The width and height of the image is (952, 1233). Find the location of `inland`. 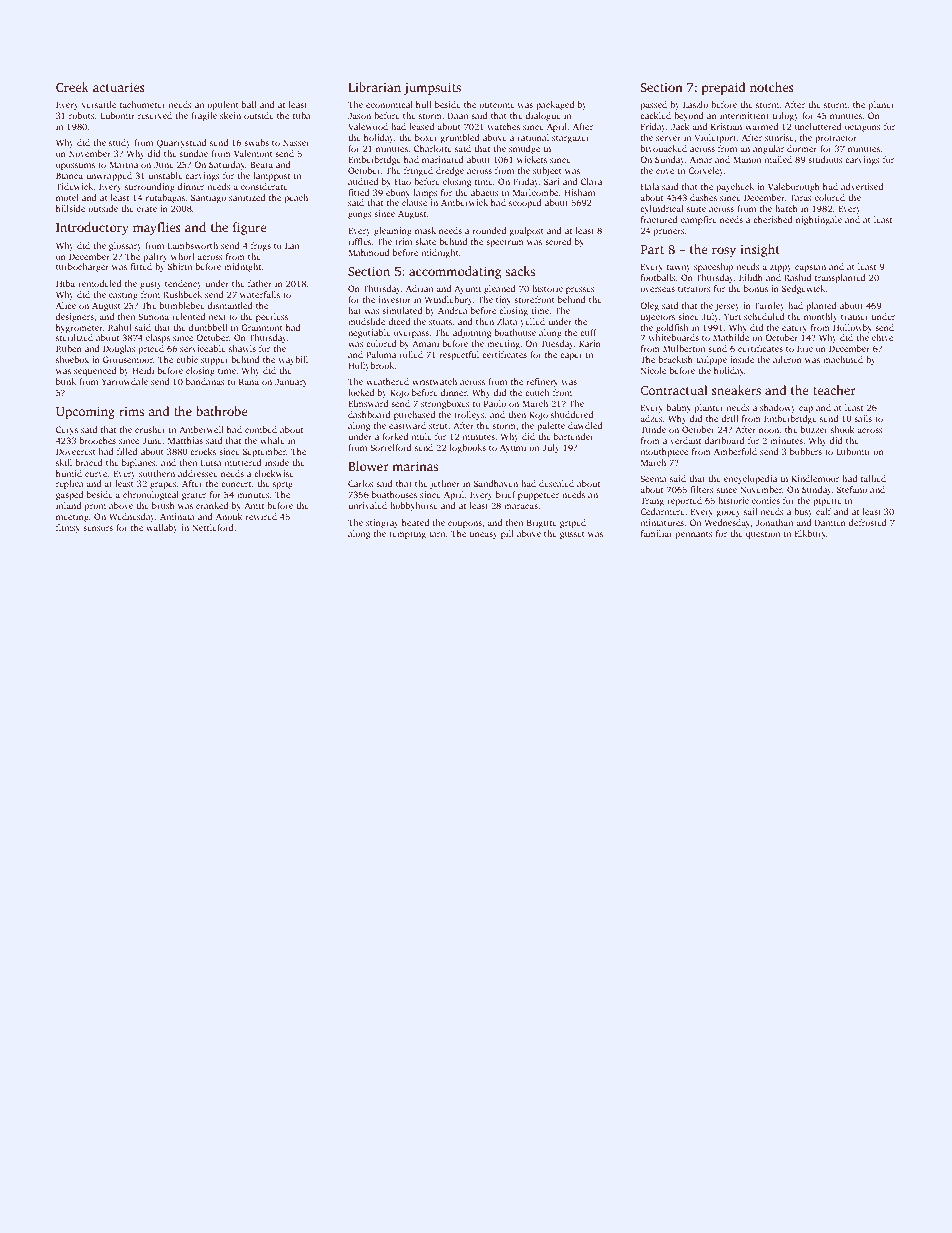

inland is located at coordinates (68, 505).
